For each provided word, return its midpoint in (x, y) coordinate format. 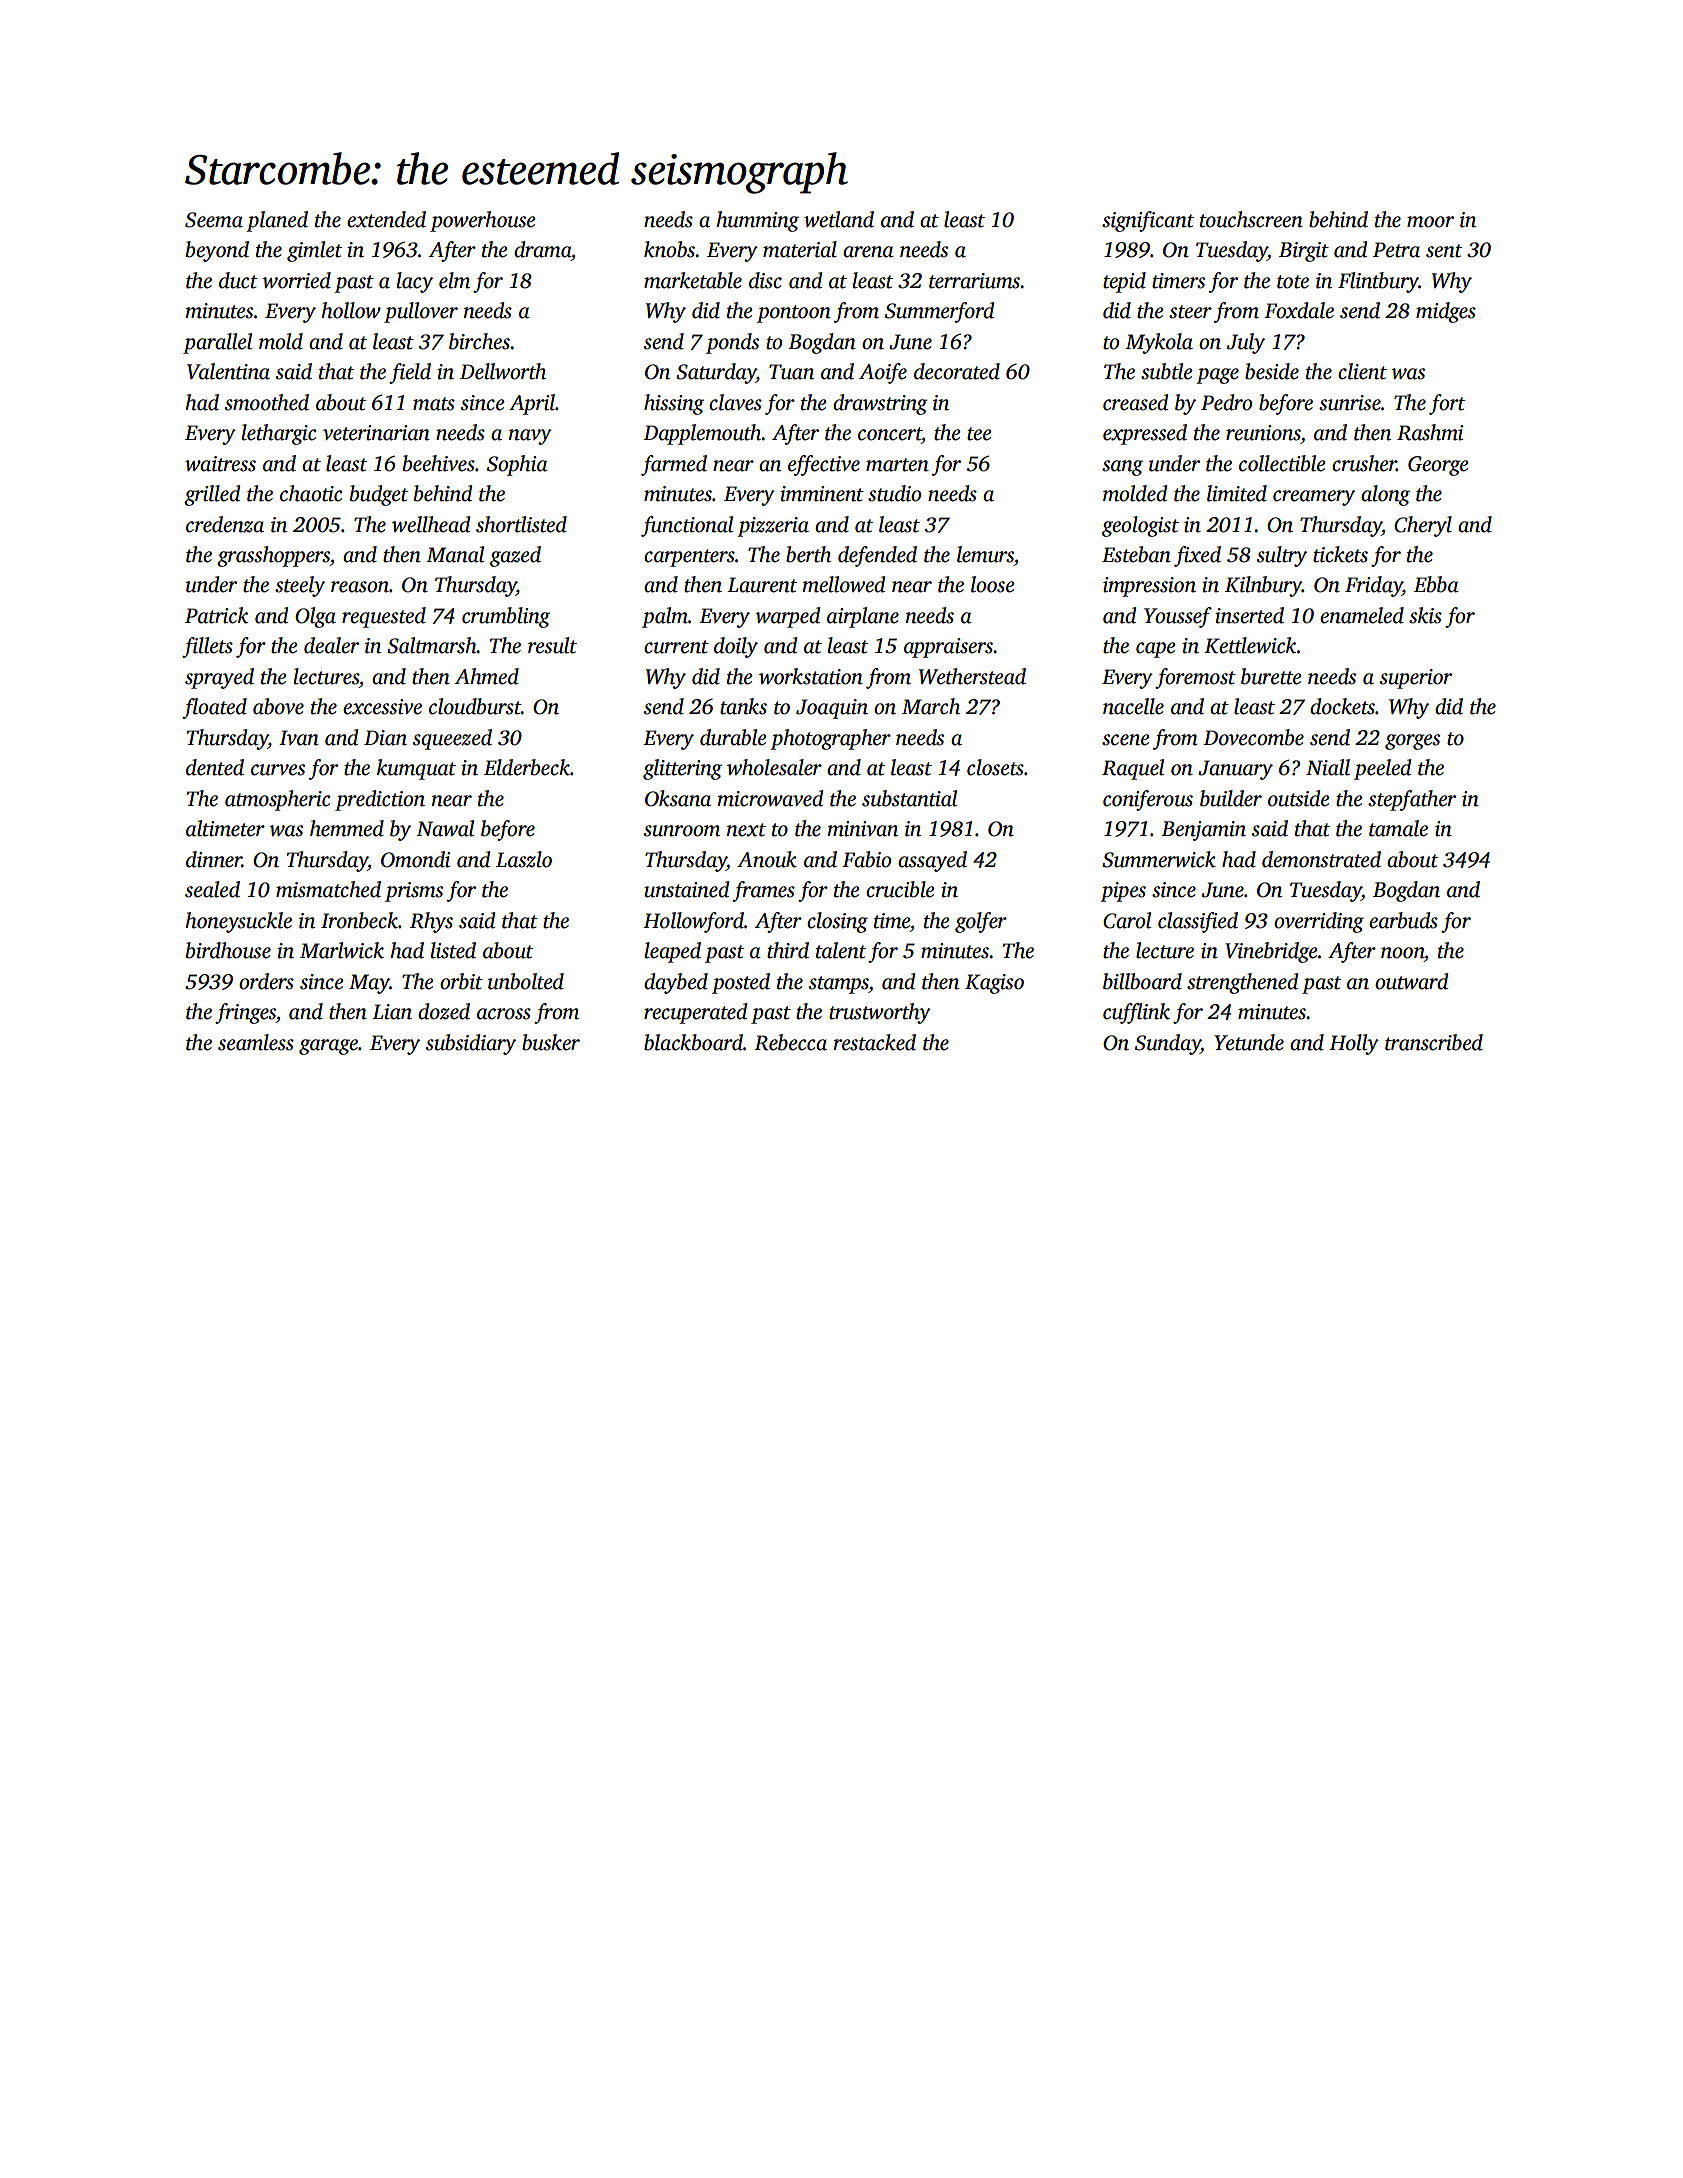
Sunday (1168, 1044)
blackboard (693, 1042)
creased (1135, 402)
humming (757, 221)
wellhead (431, 524)
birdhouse (228, 950)
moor (1430, 222)
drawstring (880, 404)
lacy (415, 282)
